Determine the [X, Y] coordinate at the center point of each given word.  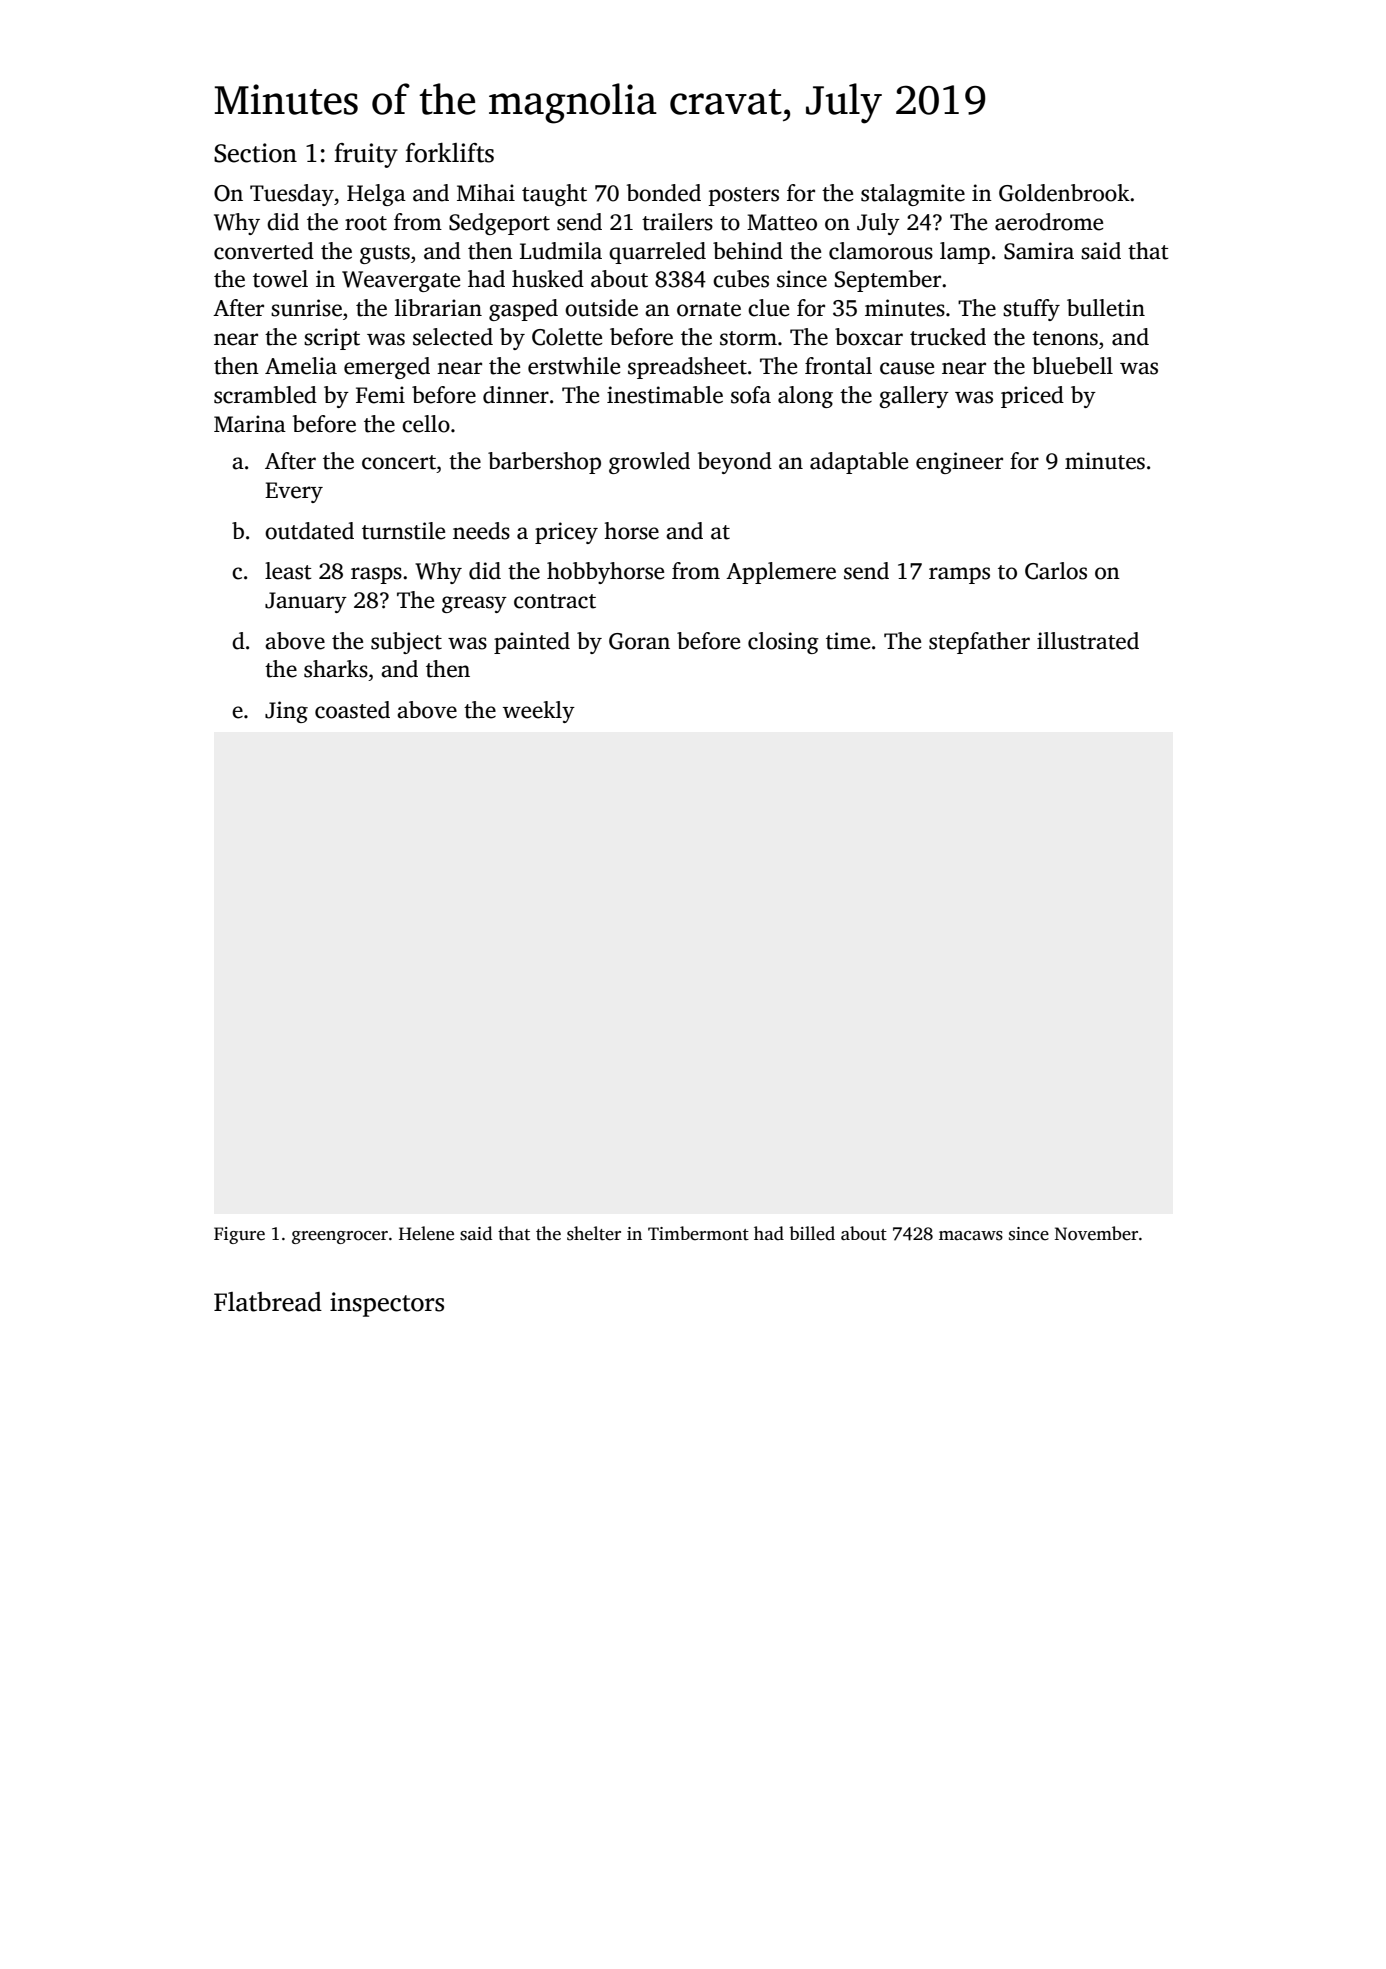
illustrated [1088, 641]
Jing [286, 712]
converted [264, 251]
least [288, 571]
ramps [959, 575]
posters [744, 196]
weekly [539, 712]
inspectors [387, 1304]
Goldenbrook [1064, 193]
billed [812, 1233]
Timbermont [698, 1233]
